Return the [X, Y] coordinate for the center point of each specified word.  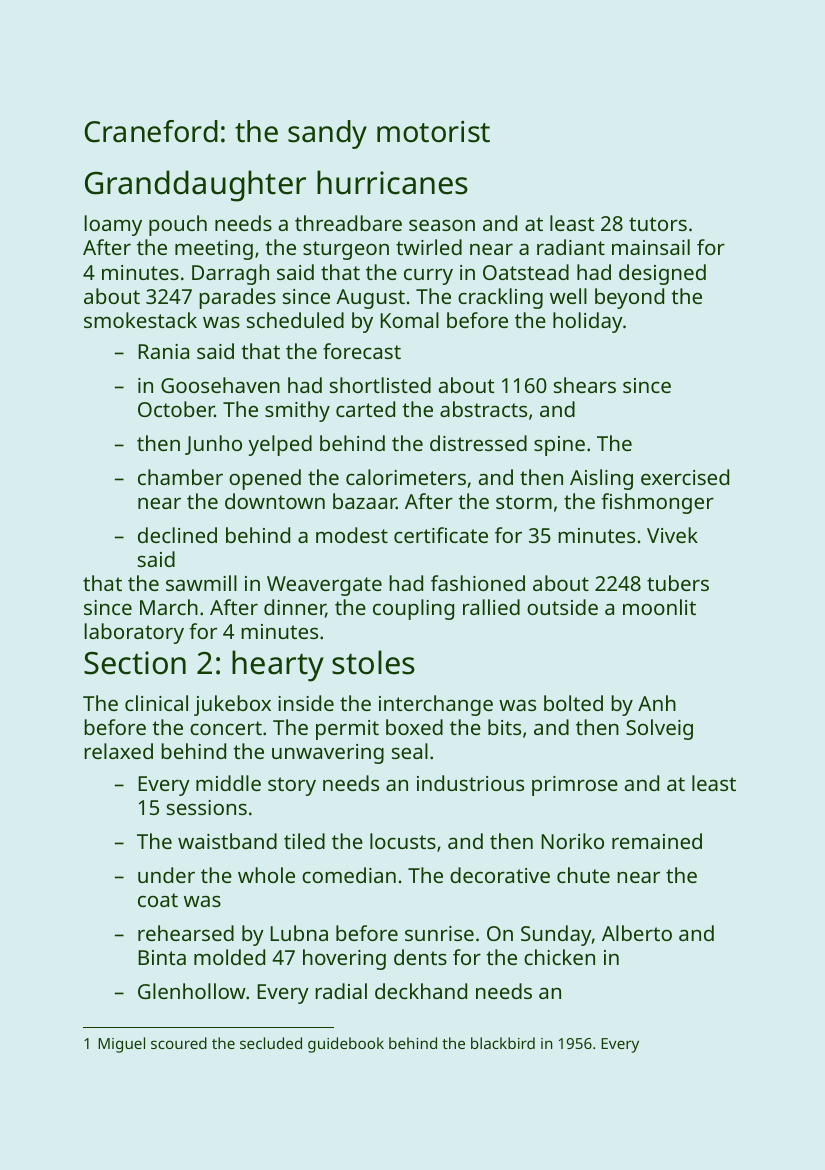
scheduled [295, 320]
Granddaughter [195, 186]
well [568, 296]
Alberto [637, 933]
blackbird [503, 1043]
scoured [179, 1043]
